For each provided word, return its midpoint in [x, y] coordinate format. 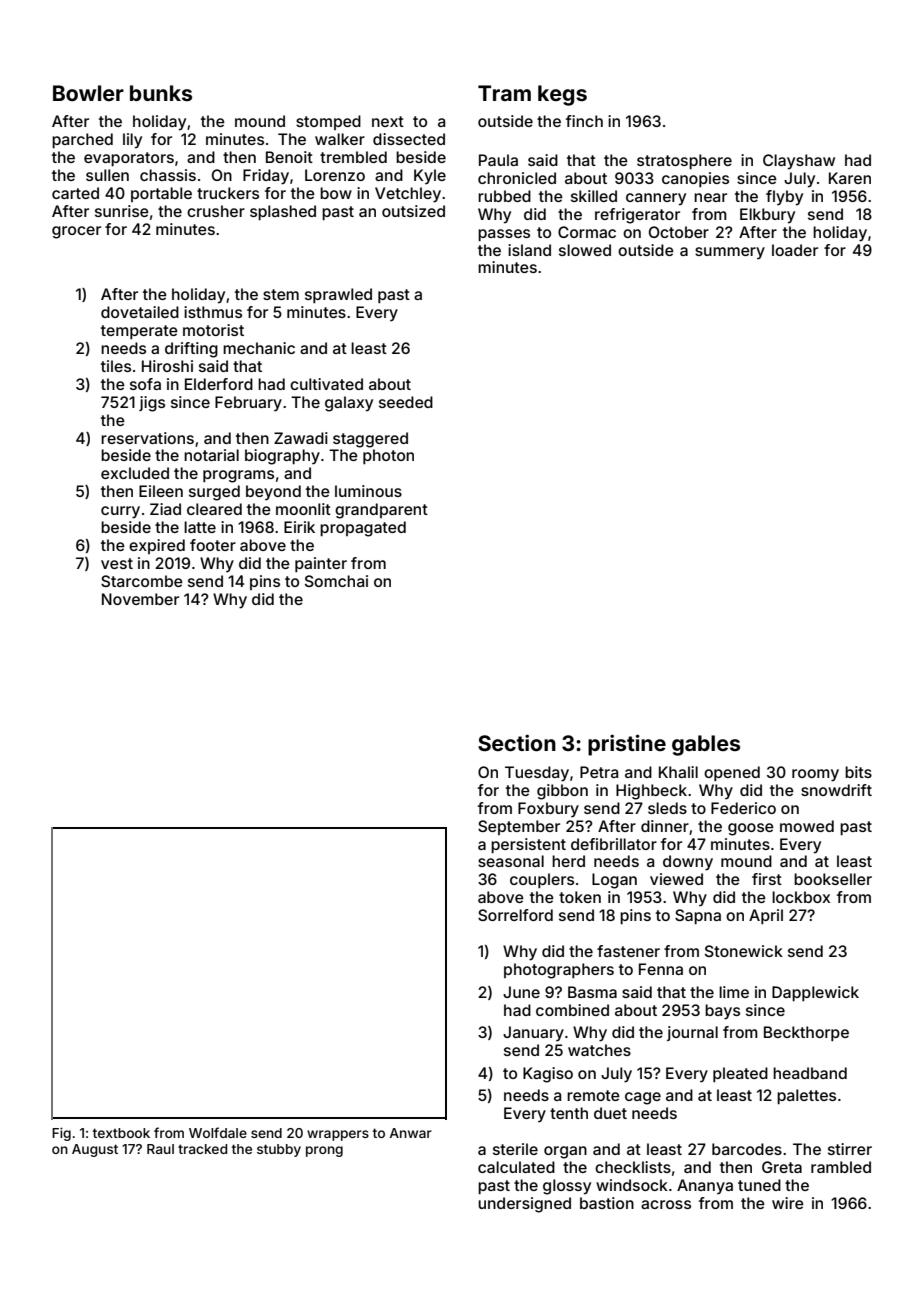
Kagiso [548, 1075]
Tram [504, 93]
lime [734, 992]
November [140, 599]
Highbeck [651, 792]
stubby [279, 1150]
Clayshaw [799, 162]
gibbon [562, 792]
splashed [283, 212]
